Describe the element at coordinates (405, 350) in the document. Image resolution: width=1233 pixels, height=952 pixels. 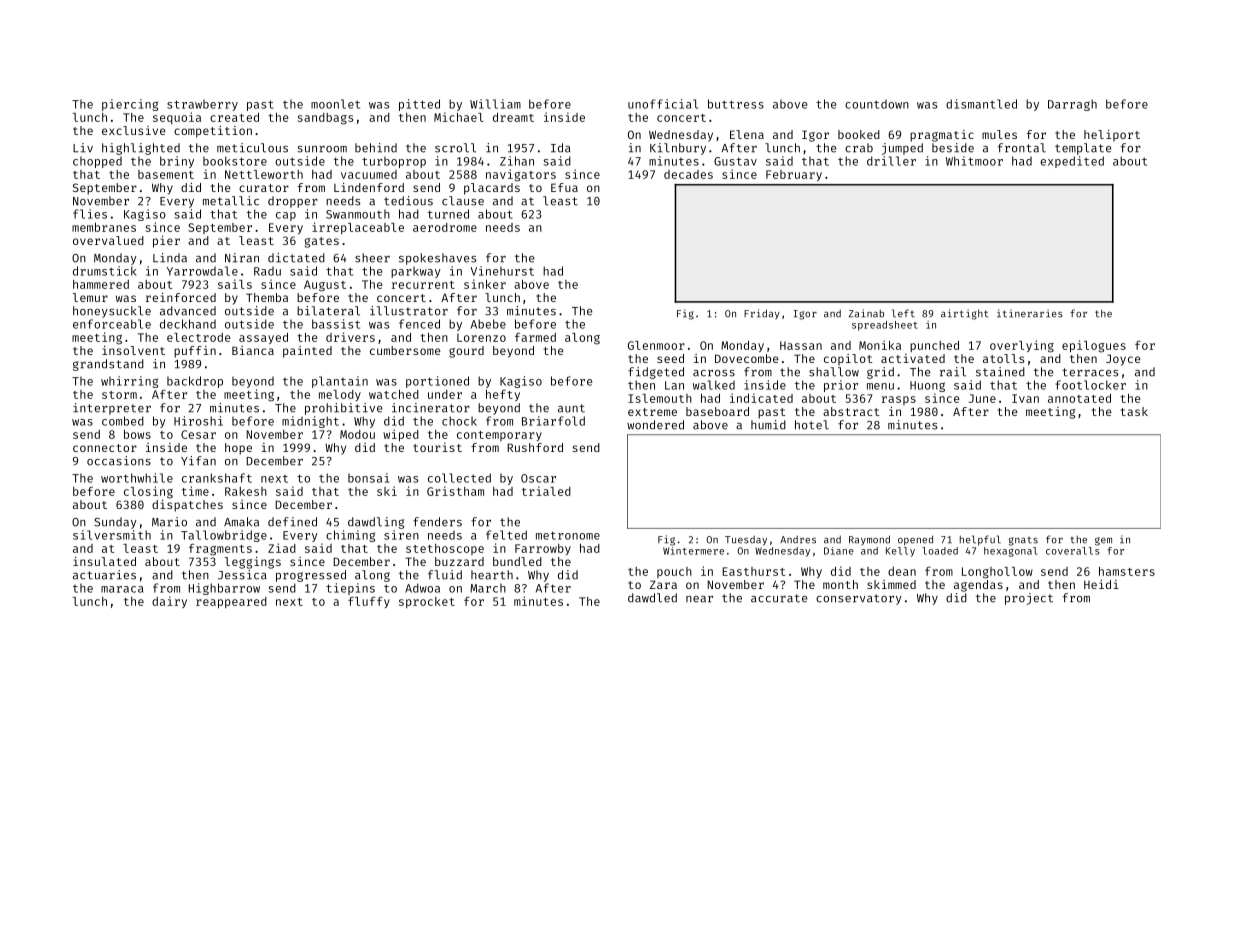
I see `cumbersome` at that location.
